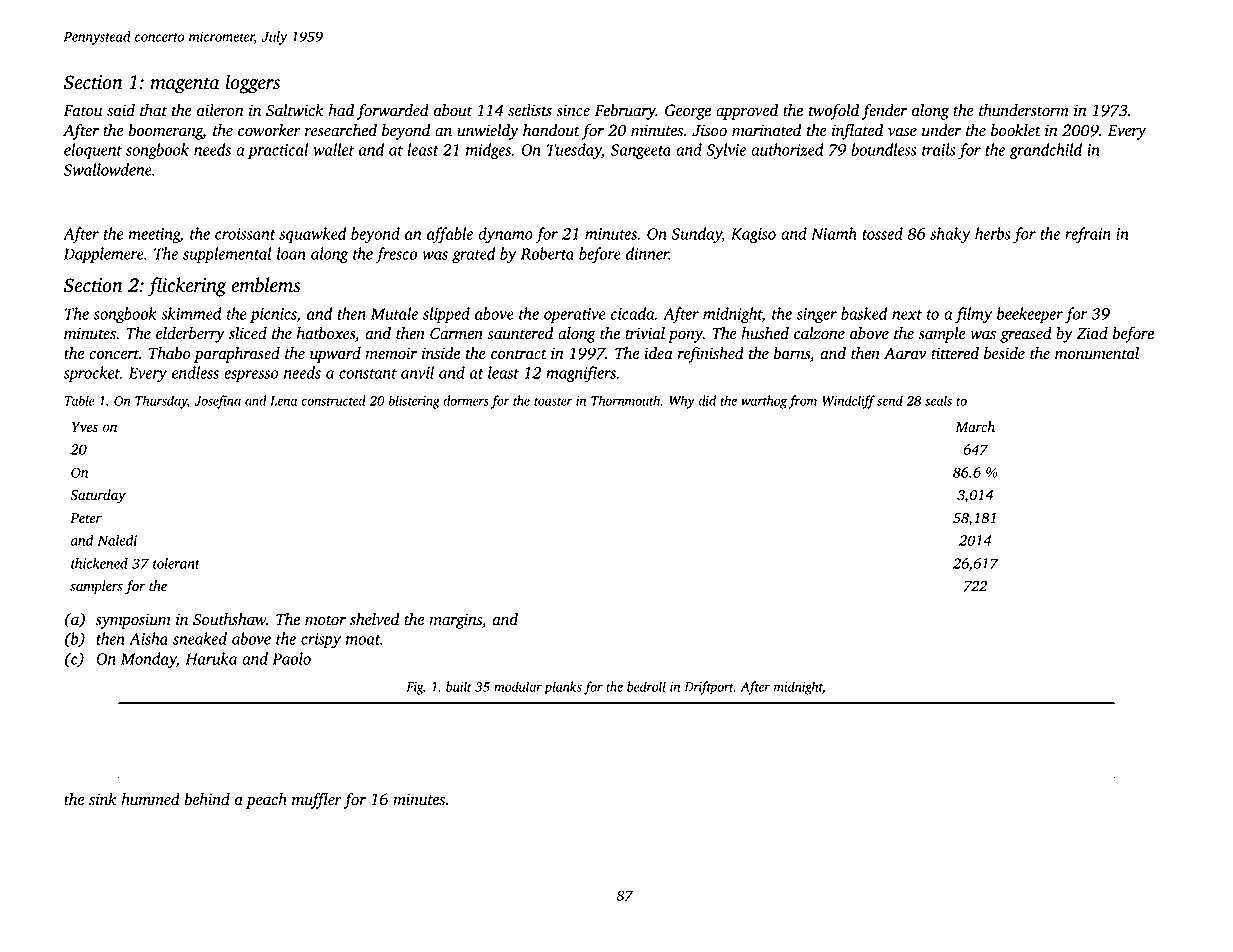 The height and width of the page is (952, 1233). I want to click on Sunday, so click(696, 235).
